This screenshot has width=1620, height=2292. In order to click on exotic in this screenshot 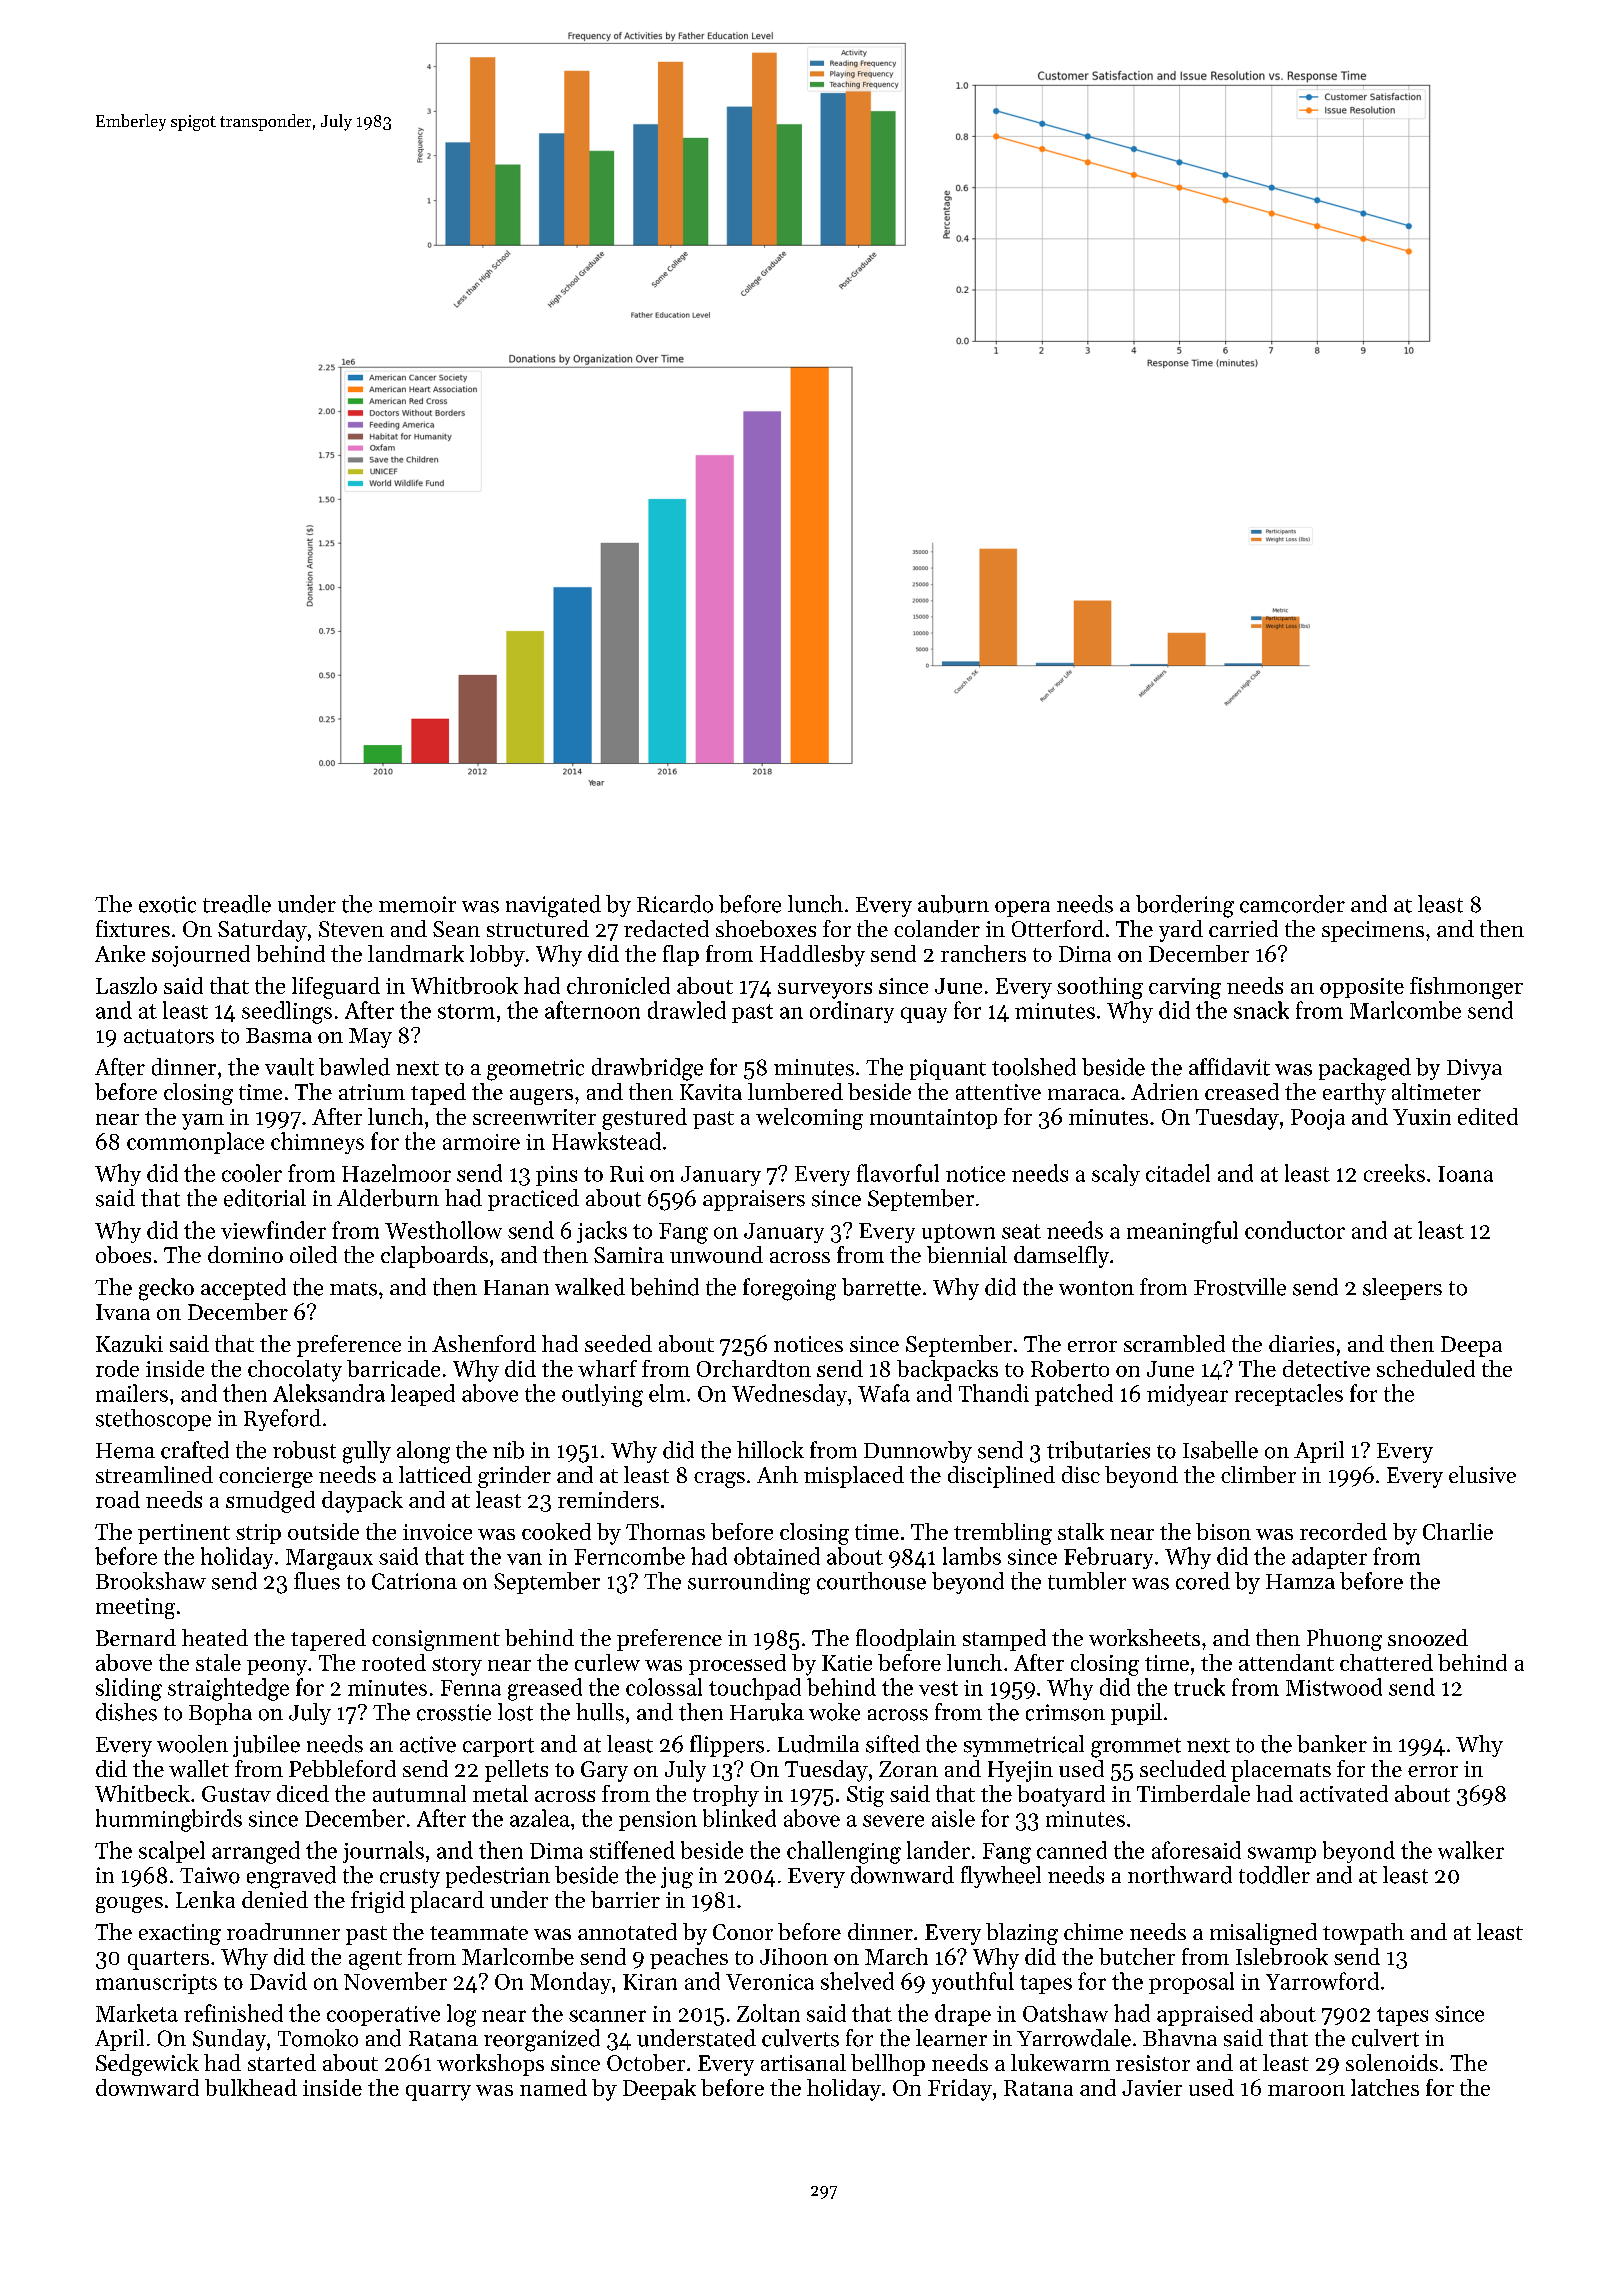, I will do `click(167, 904)`.
